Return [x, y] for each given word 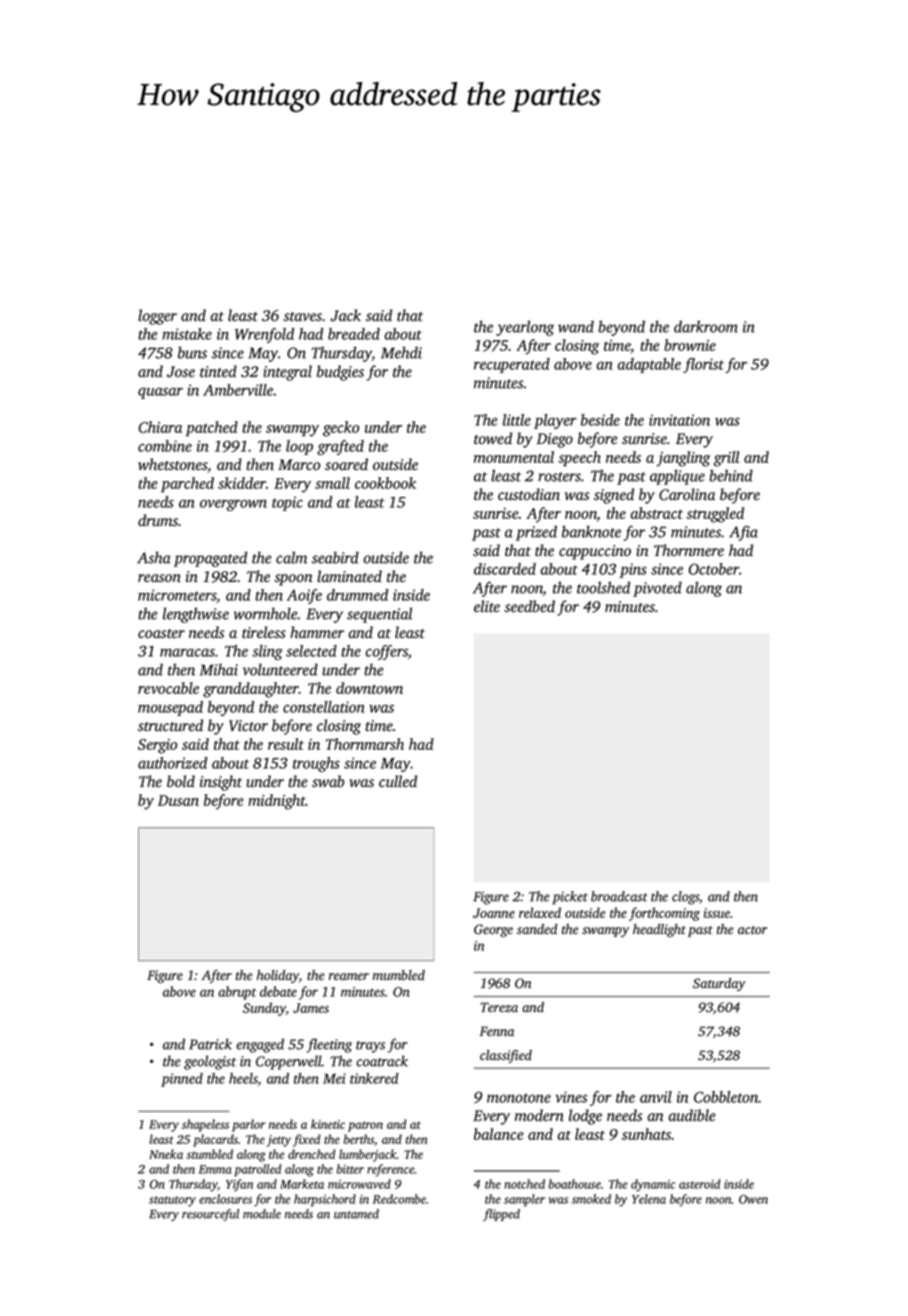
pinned [182, 1080]
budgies [340, 373]
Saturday [719, 984]
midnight [277, 802]
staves [302, 317]
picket [570, 898]
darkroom [706, 326]
